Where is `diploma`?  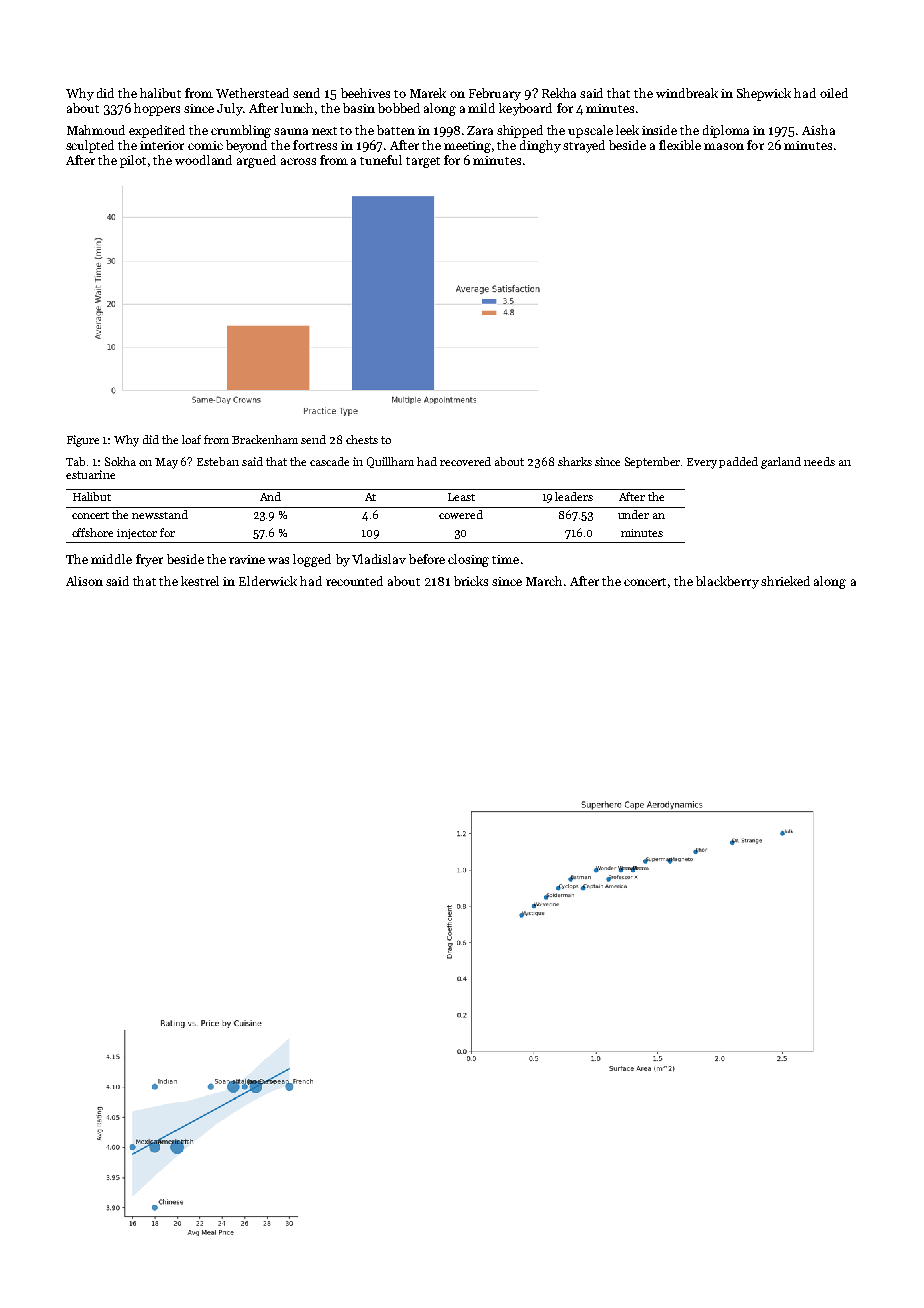 diploma is located at coordinates (726, 131).
